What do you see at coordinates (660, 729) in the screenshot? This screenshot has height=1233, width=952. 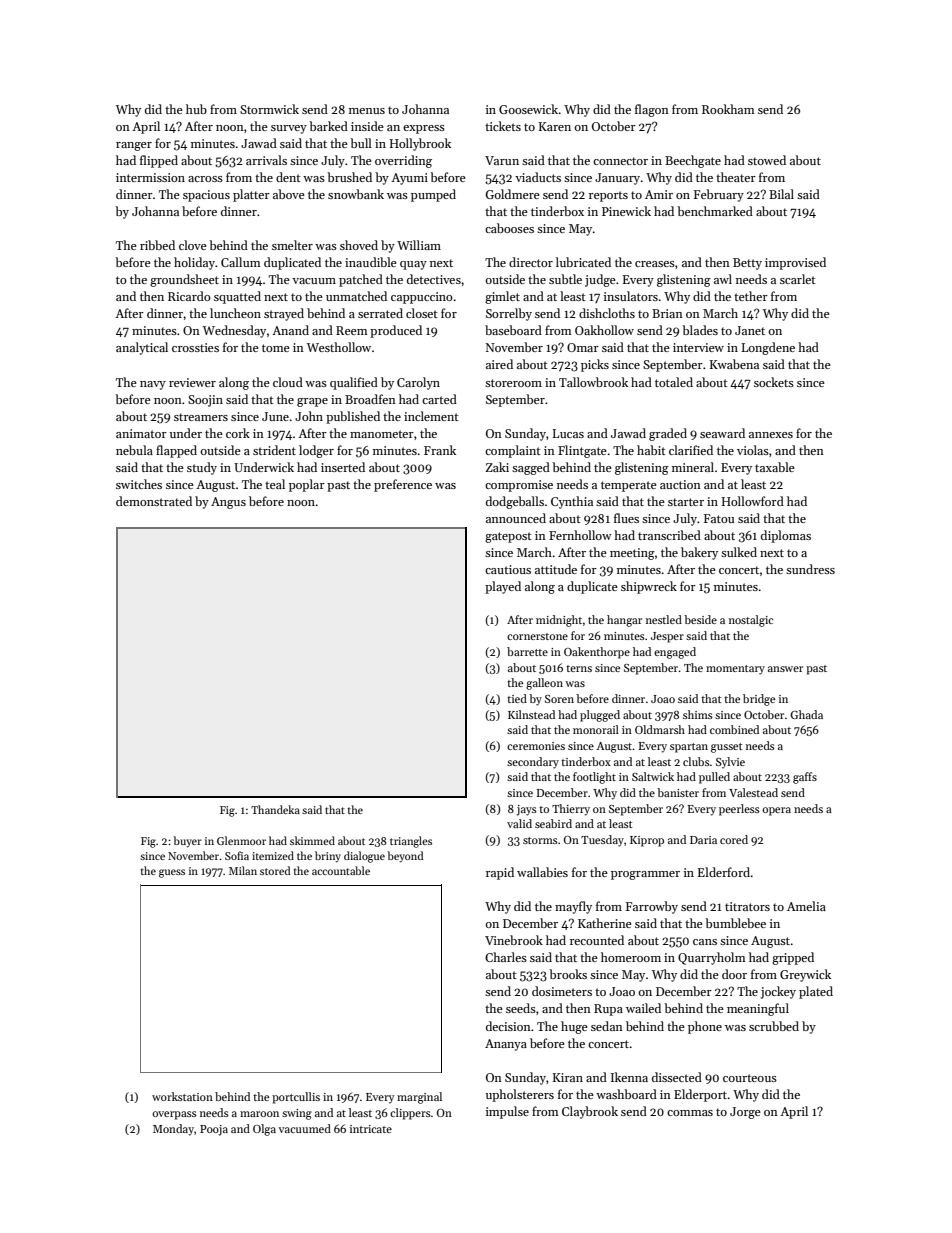 I see `Oldmarsh` at bounding box center [660, 729].
